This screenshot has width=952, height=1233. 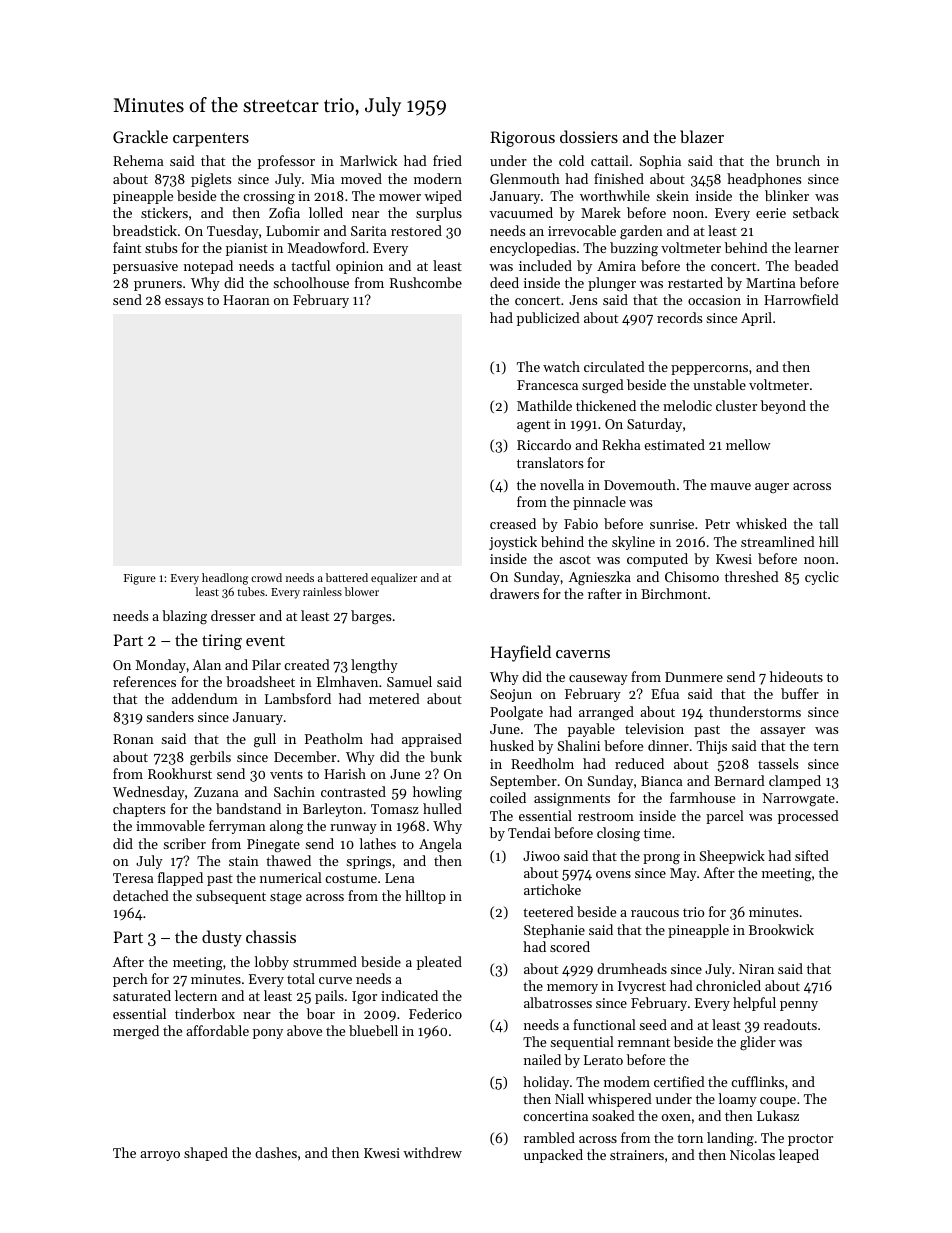 I want to click on blazer, so click(x=702, y=136).
